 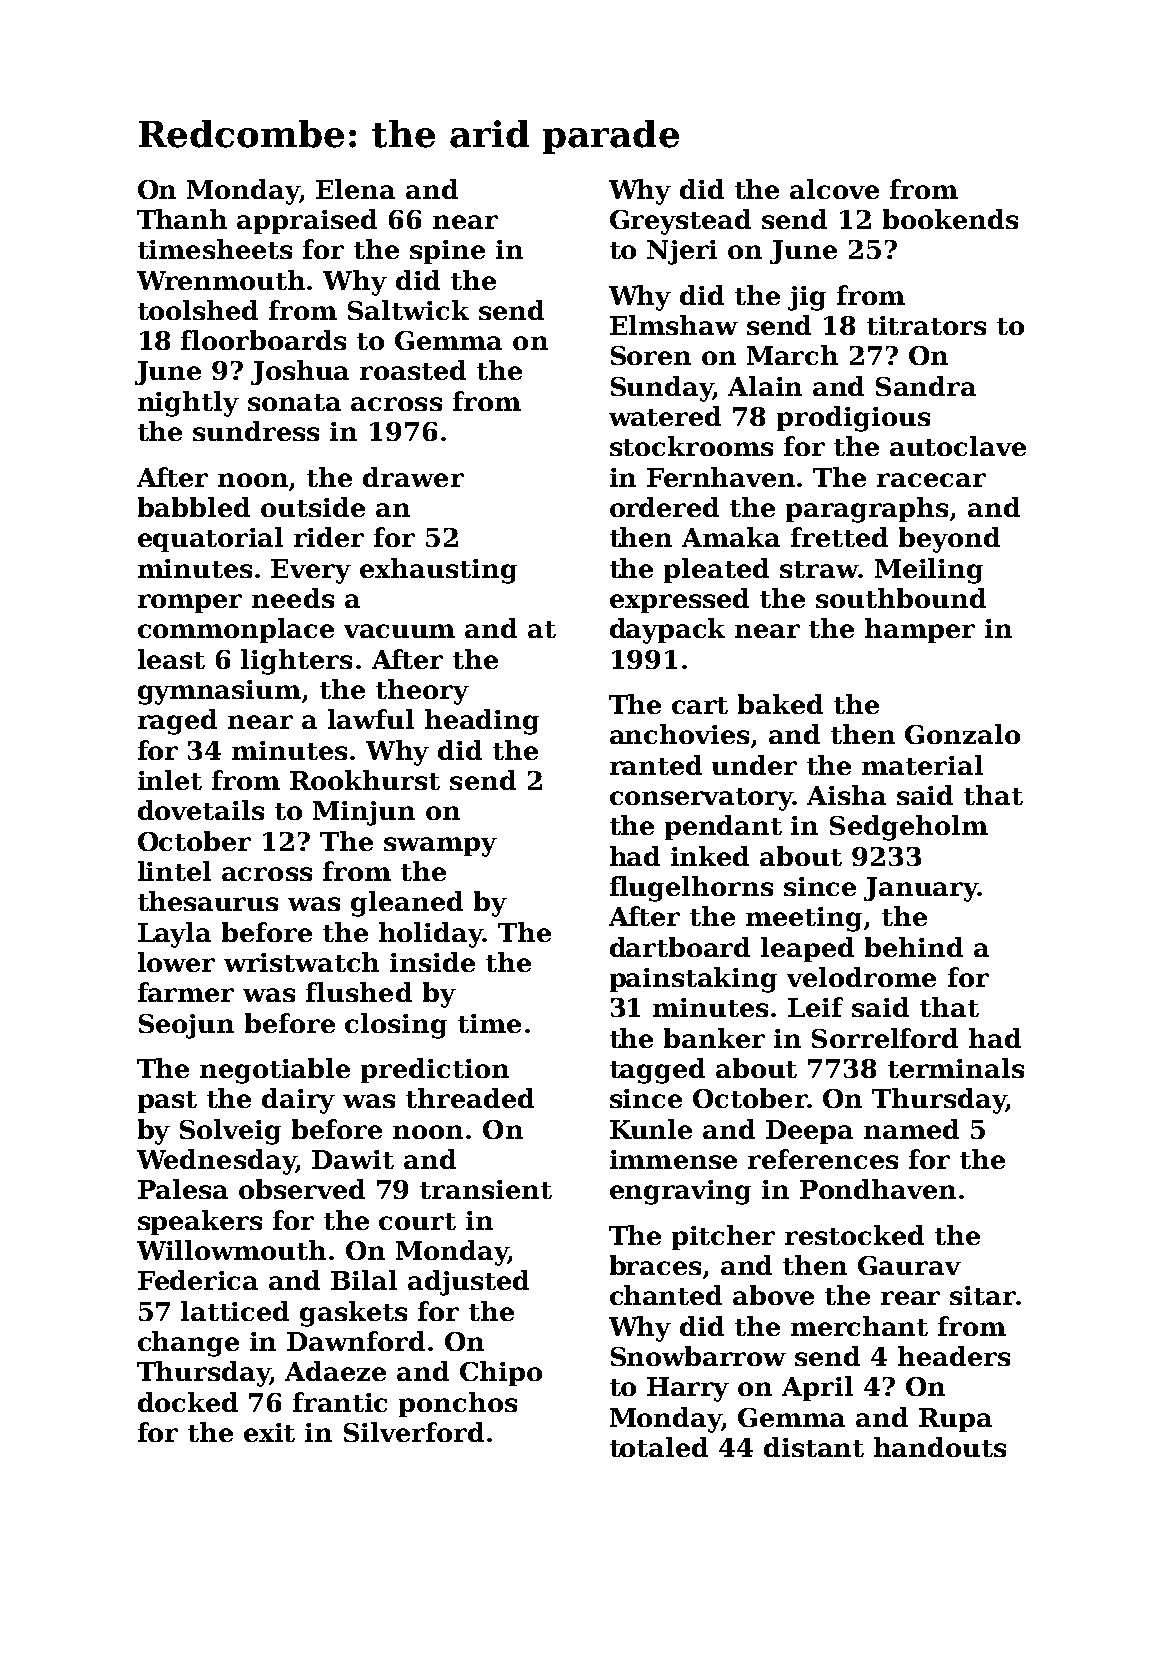 I want to click on babbled, so click(x=194, y=507).
